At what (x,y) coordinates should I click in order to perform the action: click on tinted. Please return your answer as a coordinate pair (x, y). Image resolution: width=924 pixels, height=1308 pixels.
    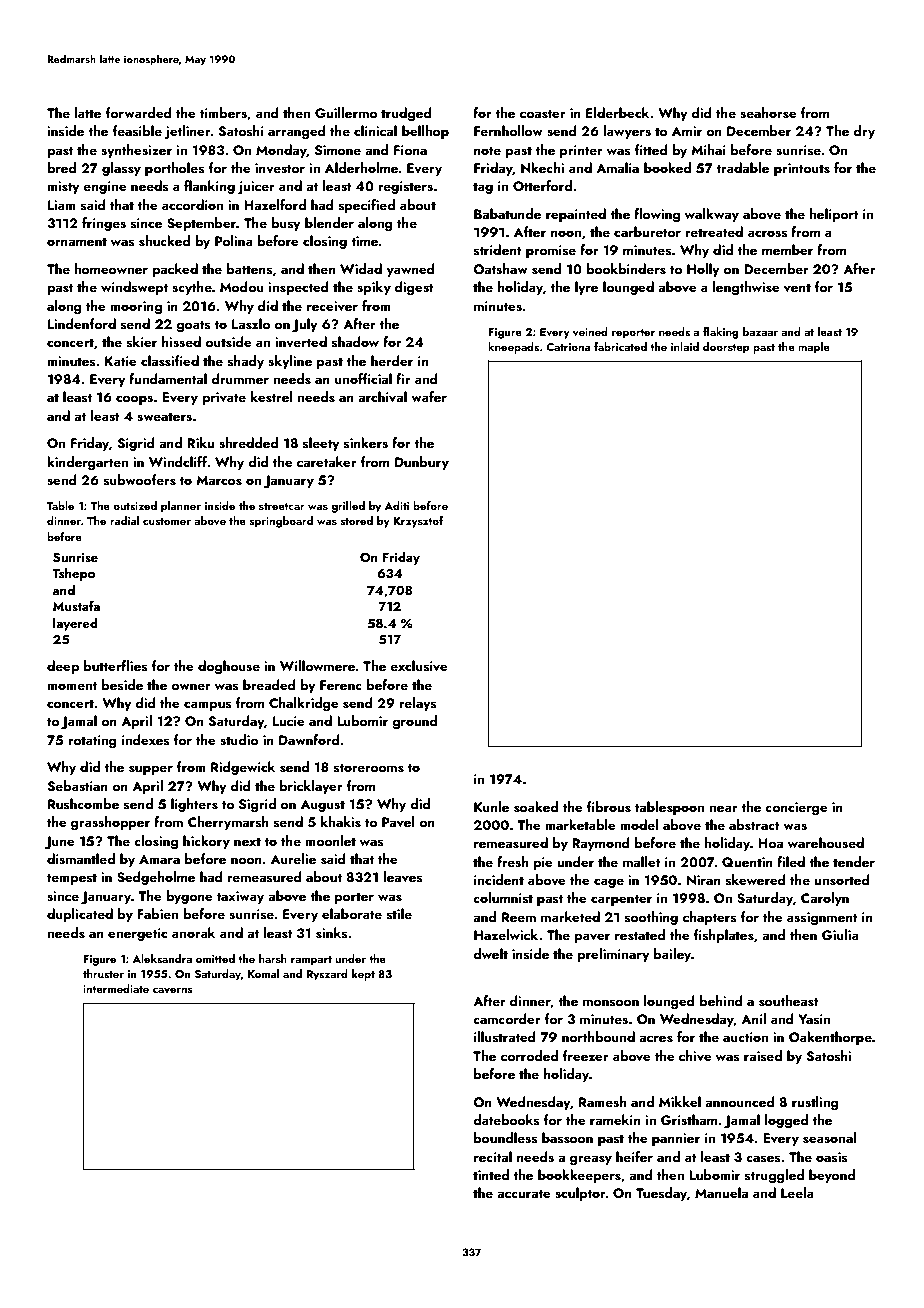
    Looking at the image, I should click on (491, 1174).
